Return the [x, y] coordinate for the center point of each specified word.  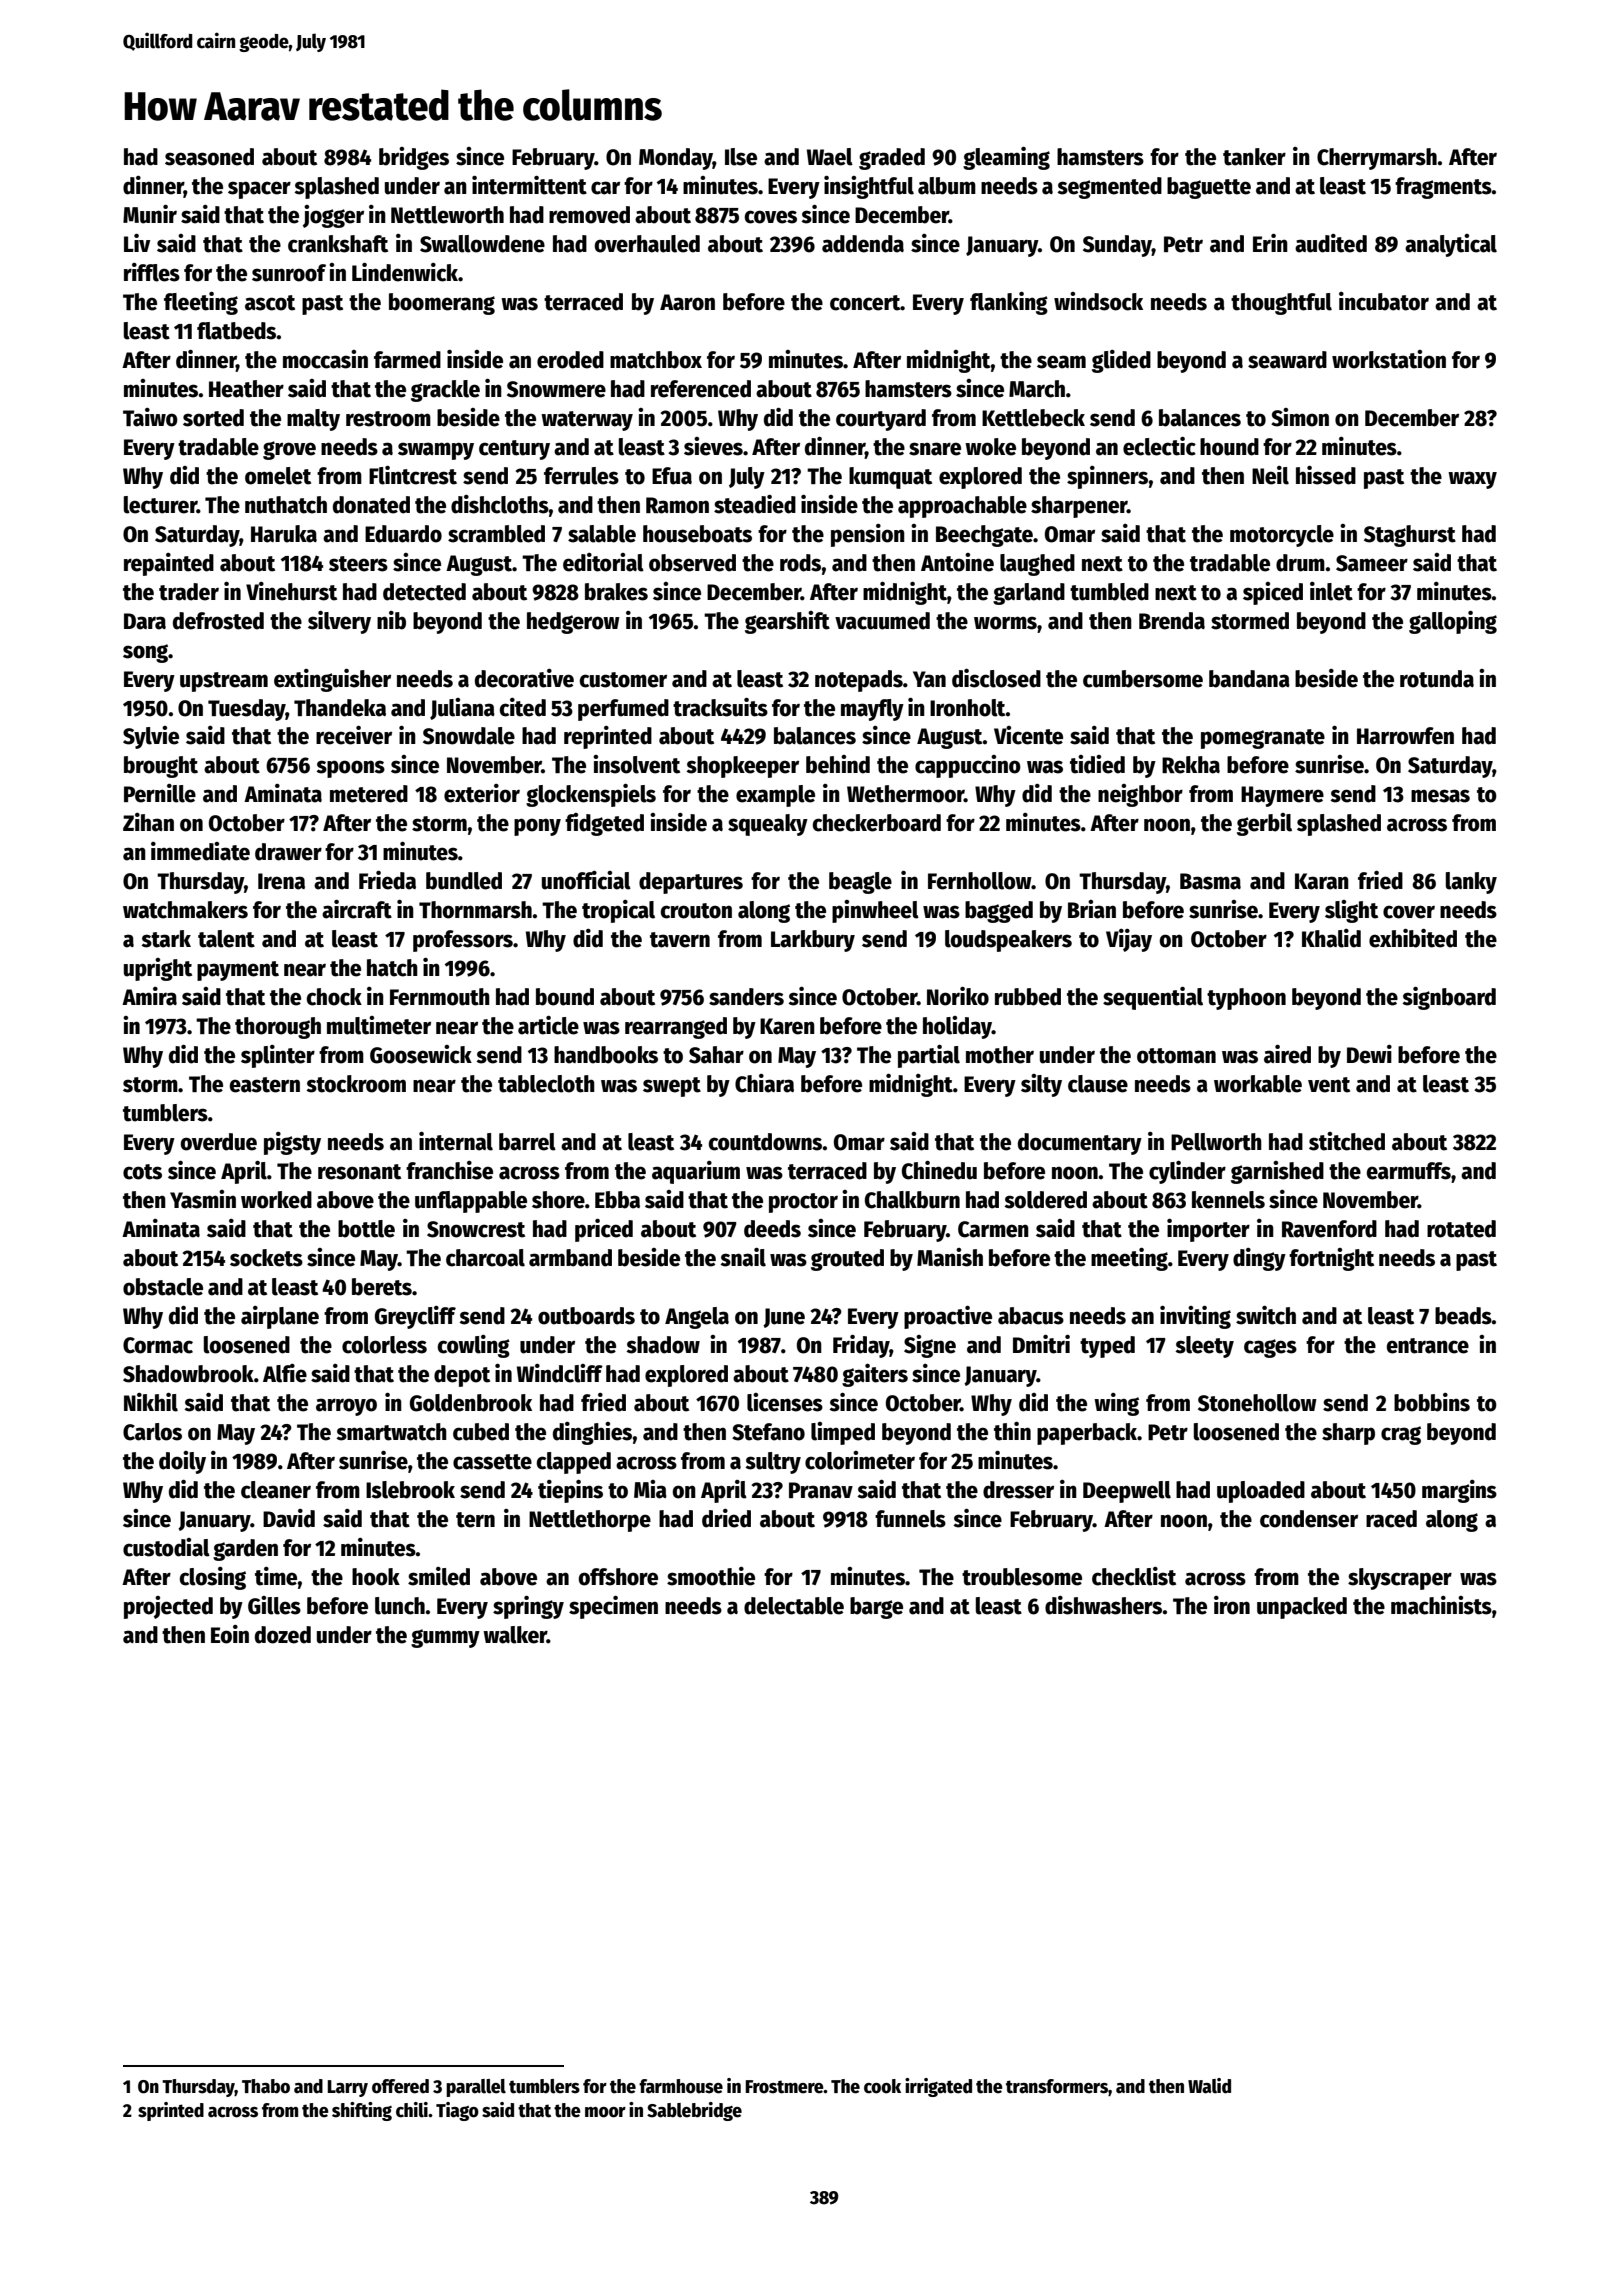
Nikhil [151, 1402]
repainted [169, 564]
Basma [1210, 881]
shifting [362, 2111]
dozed [283, 1635]
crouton [696, 911]
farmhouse [681, 2086]
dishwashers [1103, 1605]
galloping [1453, 622]
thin [1012, 1431]
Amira [149, 996]
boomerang [442, 304]
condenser [1309, 1519]
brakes [616, 592]
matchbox [656, 360]
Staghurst [1410, 536]
